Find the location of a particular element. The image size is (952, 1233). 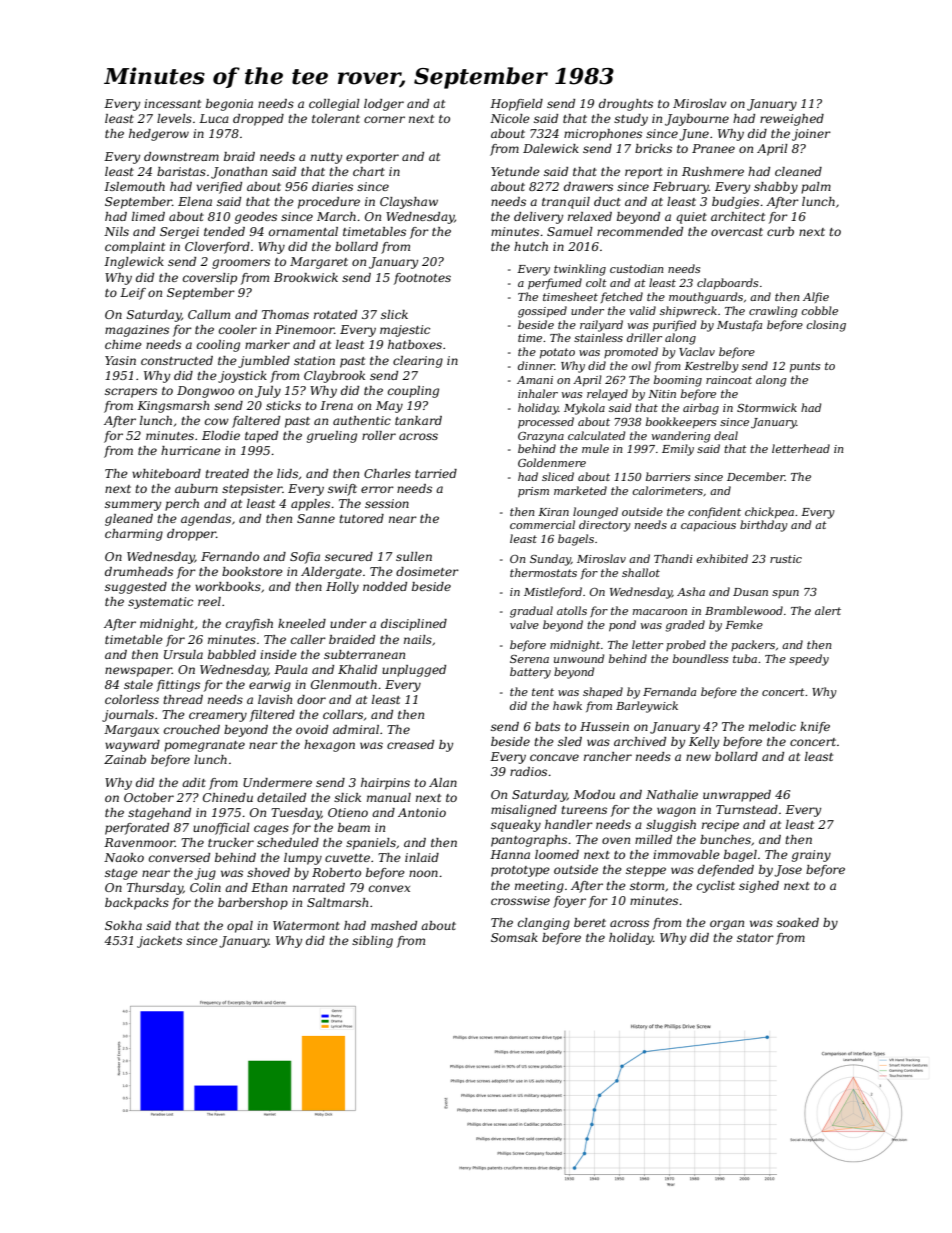

punts is located at coordinates (805, 367).
